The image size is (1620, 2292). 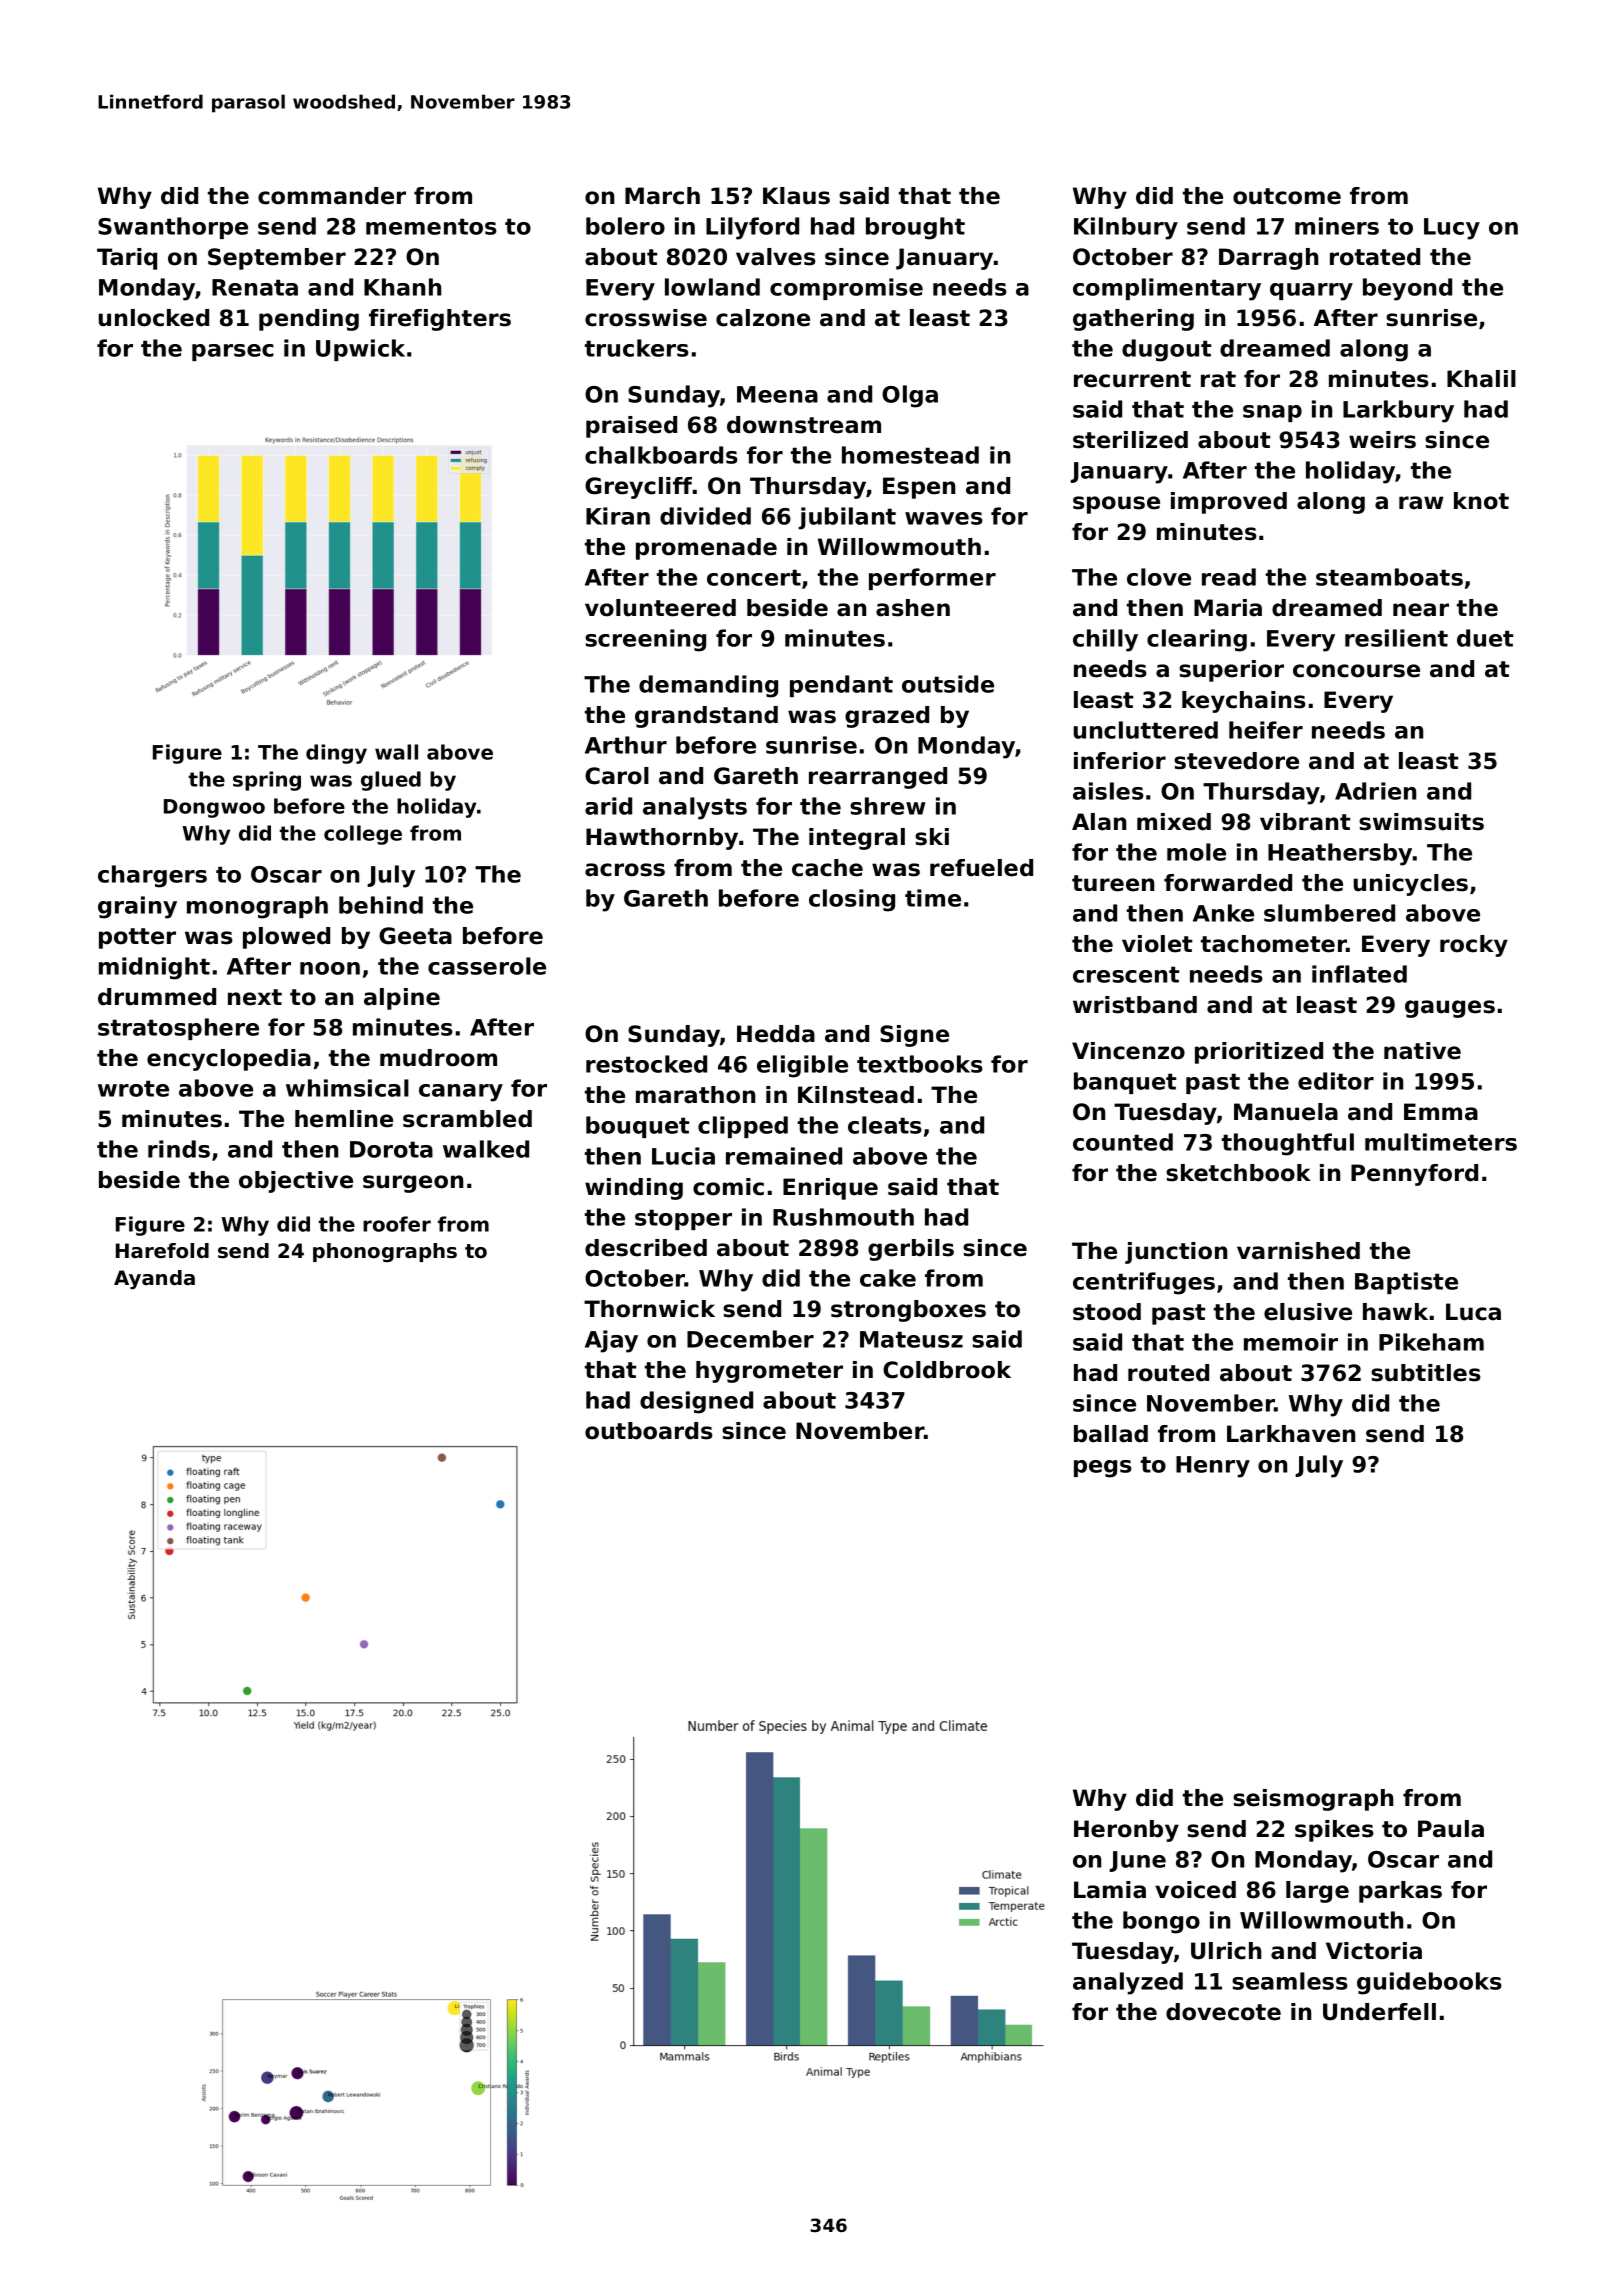 I want to click on pegs, so click(x=1103, y=1469).
